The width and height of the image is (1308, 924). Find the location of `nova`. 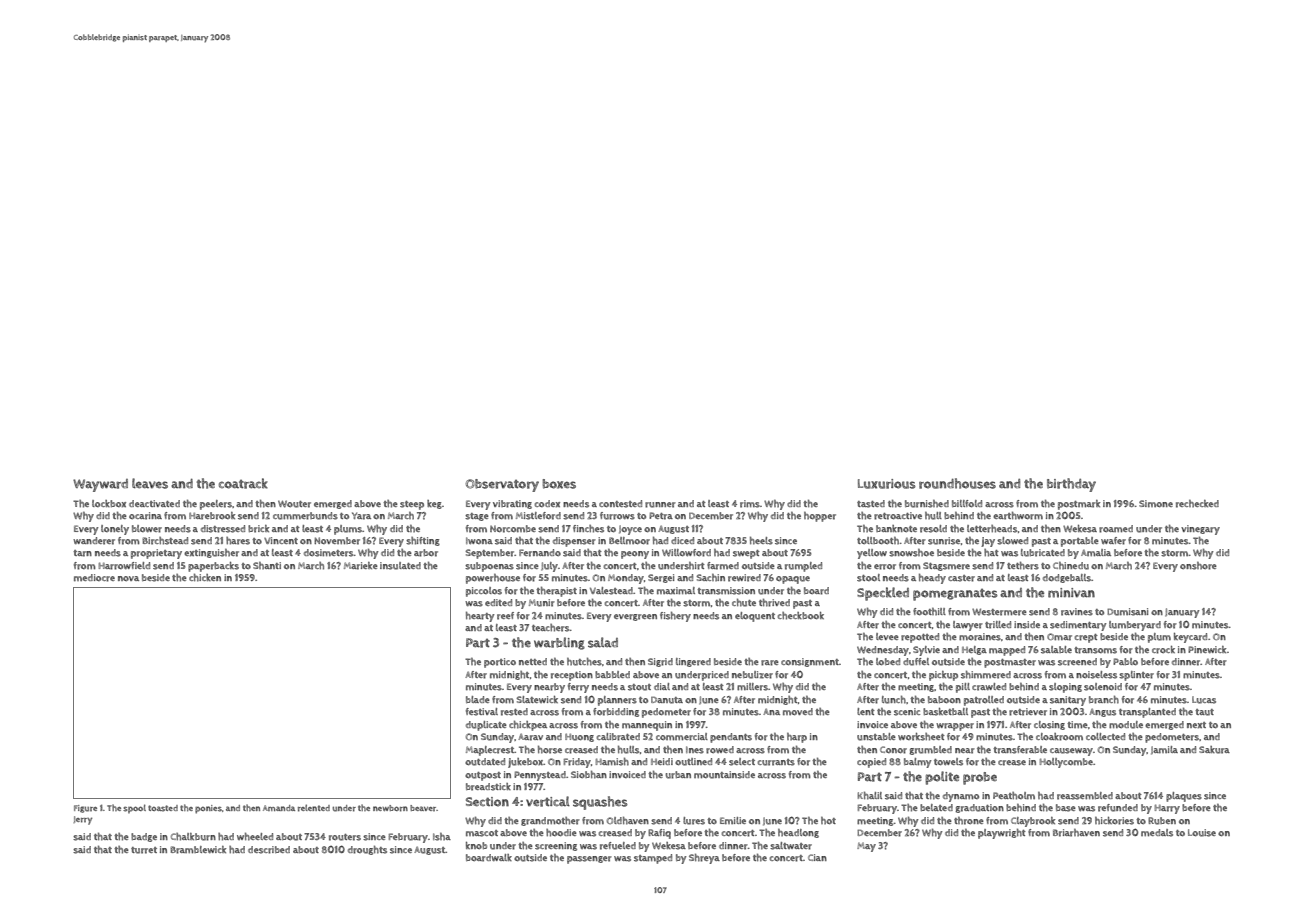

nova is located at coordinates (128, 578).
